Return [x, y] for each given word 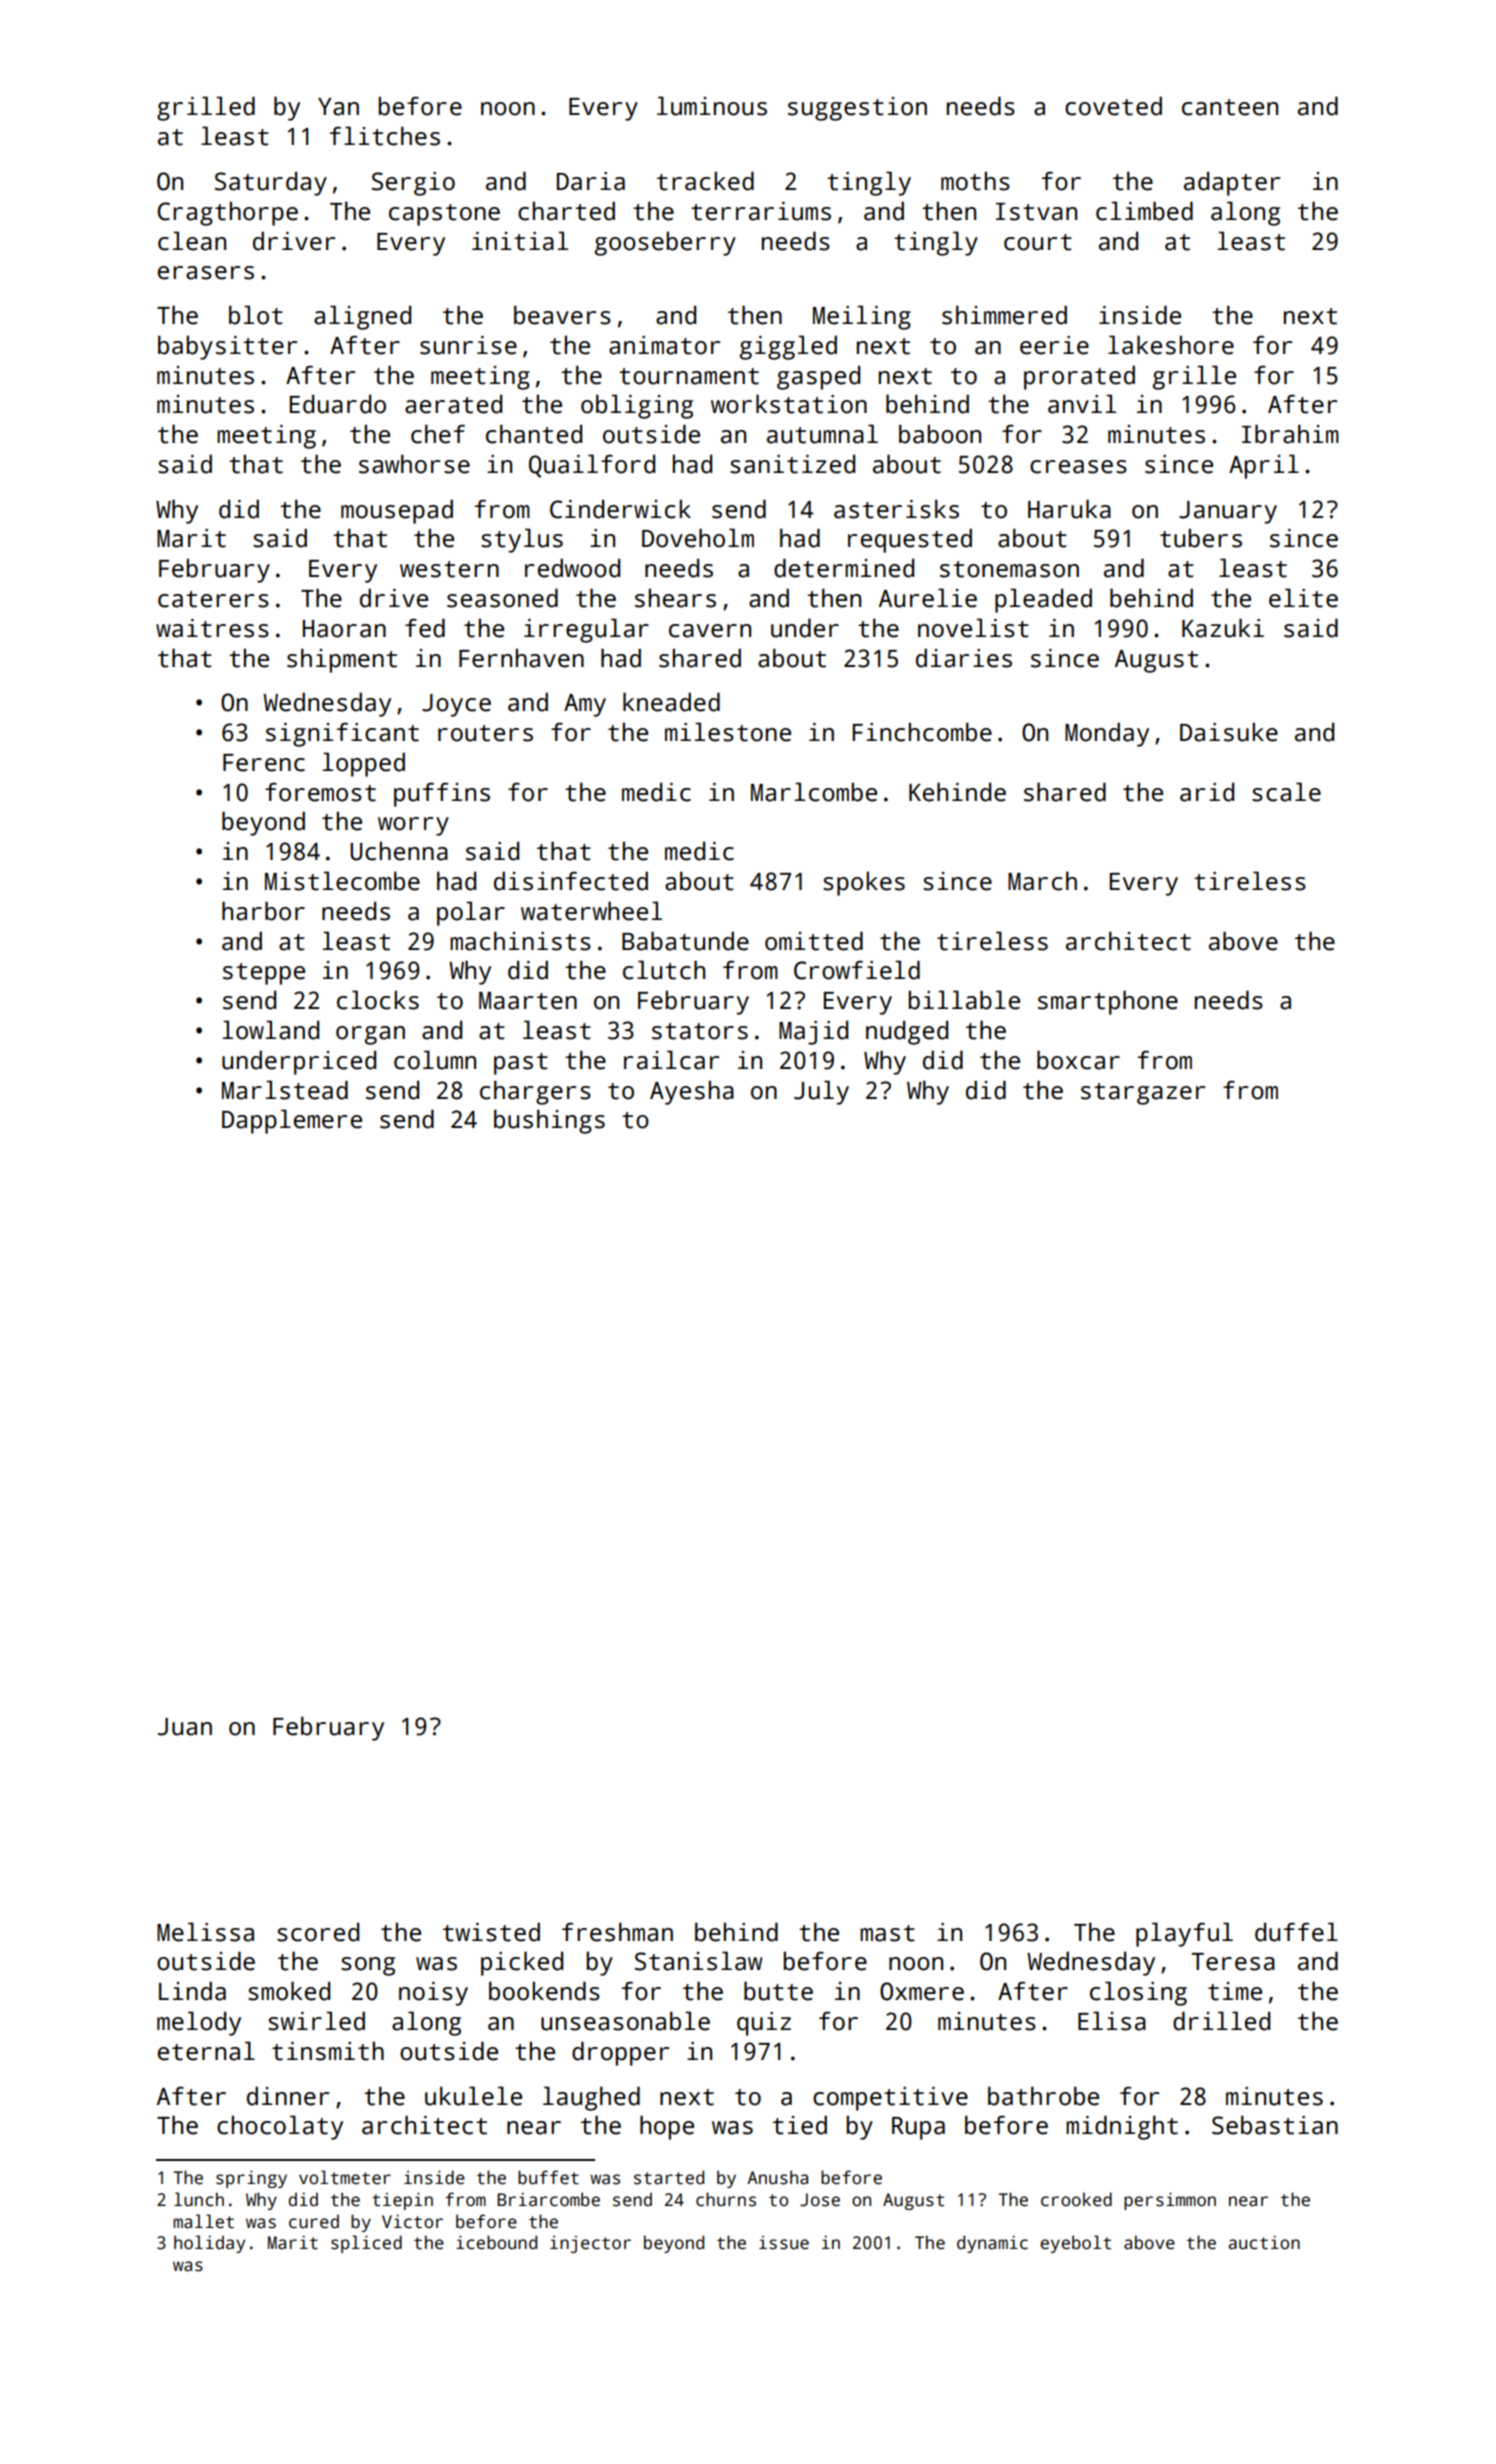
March [1042, 881]
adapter [1232, 183]
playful [1184, 1934]
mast [887, 1933]
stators [700, 1031]
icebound [496, 2242]
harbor [263, 911]
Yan [338, 107]
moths [975, 181]
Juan [185, 1727]
